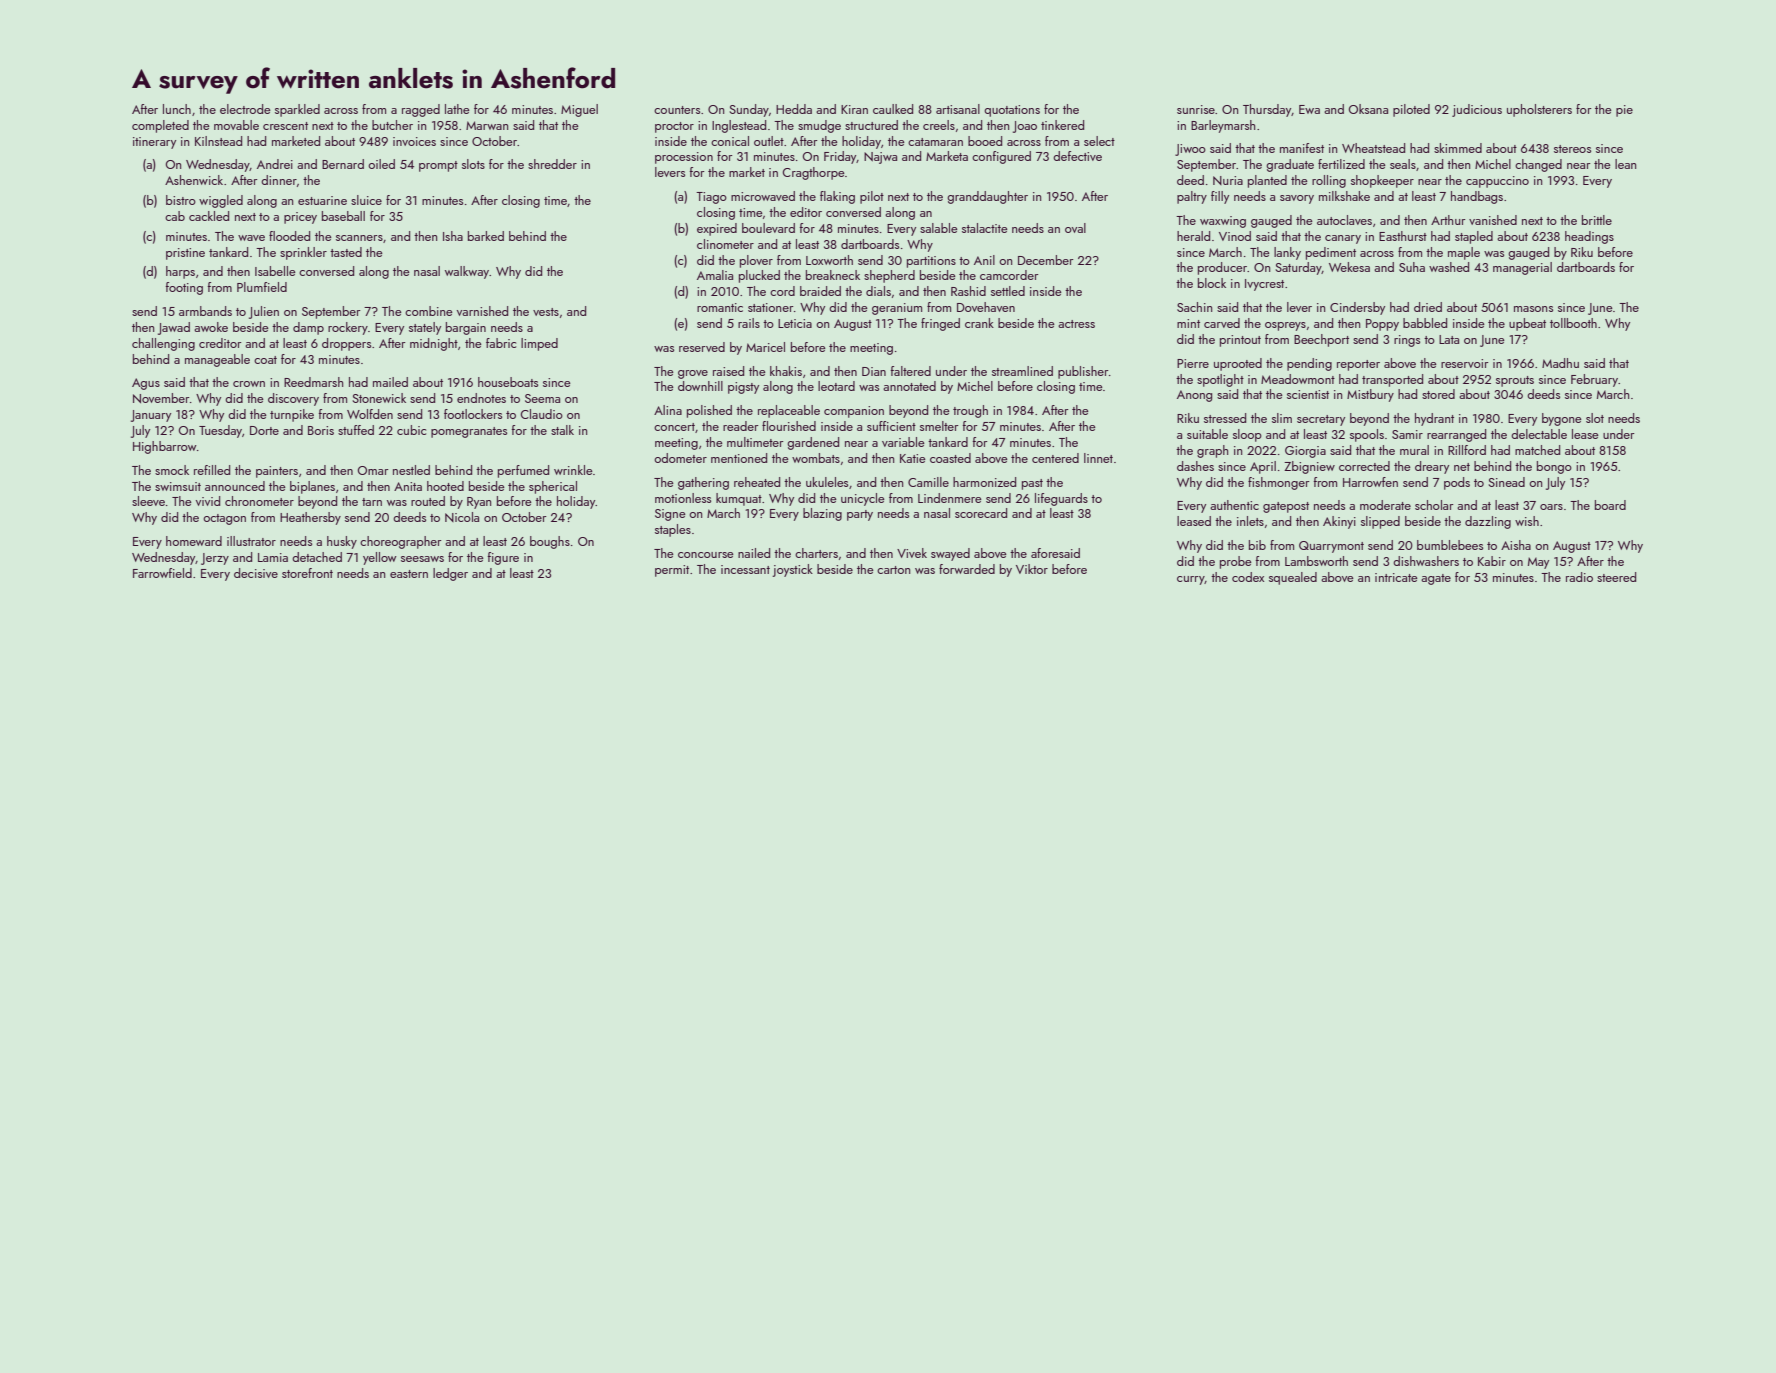 The width and height of the document is (1776, 1373). What do you see at coordinates (1008, 291) in the document?
I see `settled` at bounding box center [1008, 291].
